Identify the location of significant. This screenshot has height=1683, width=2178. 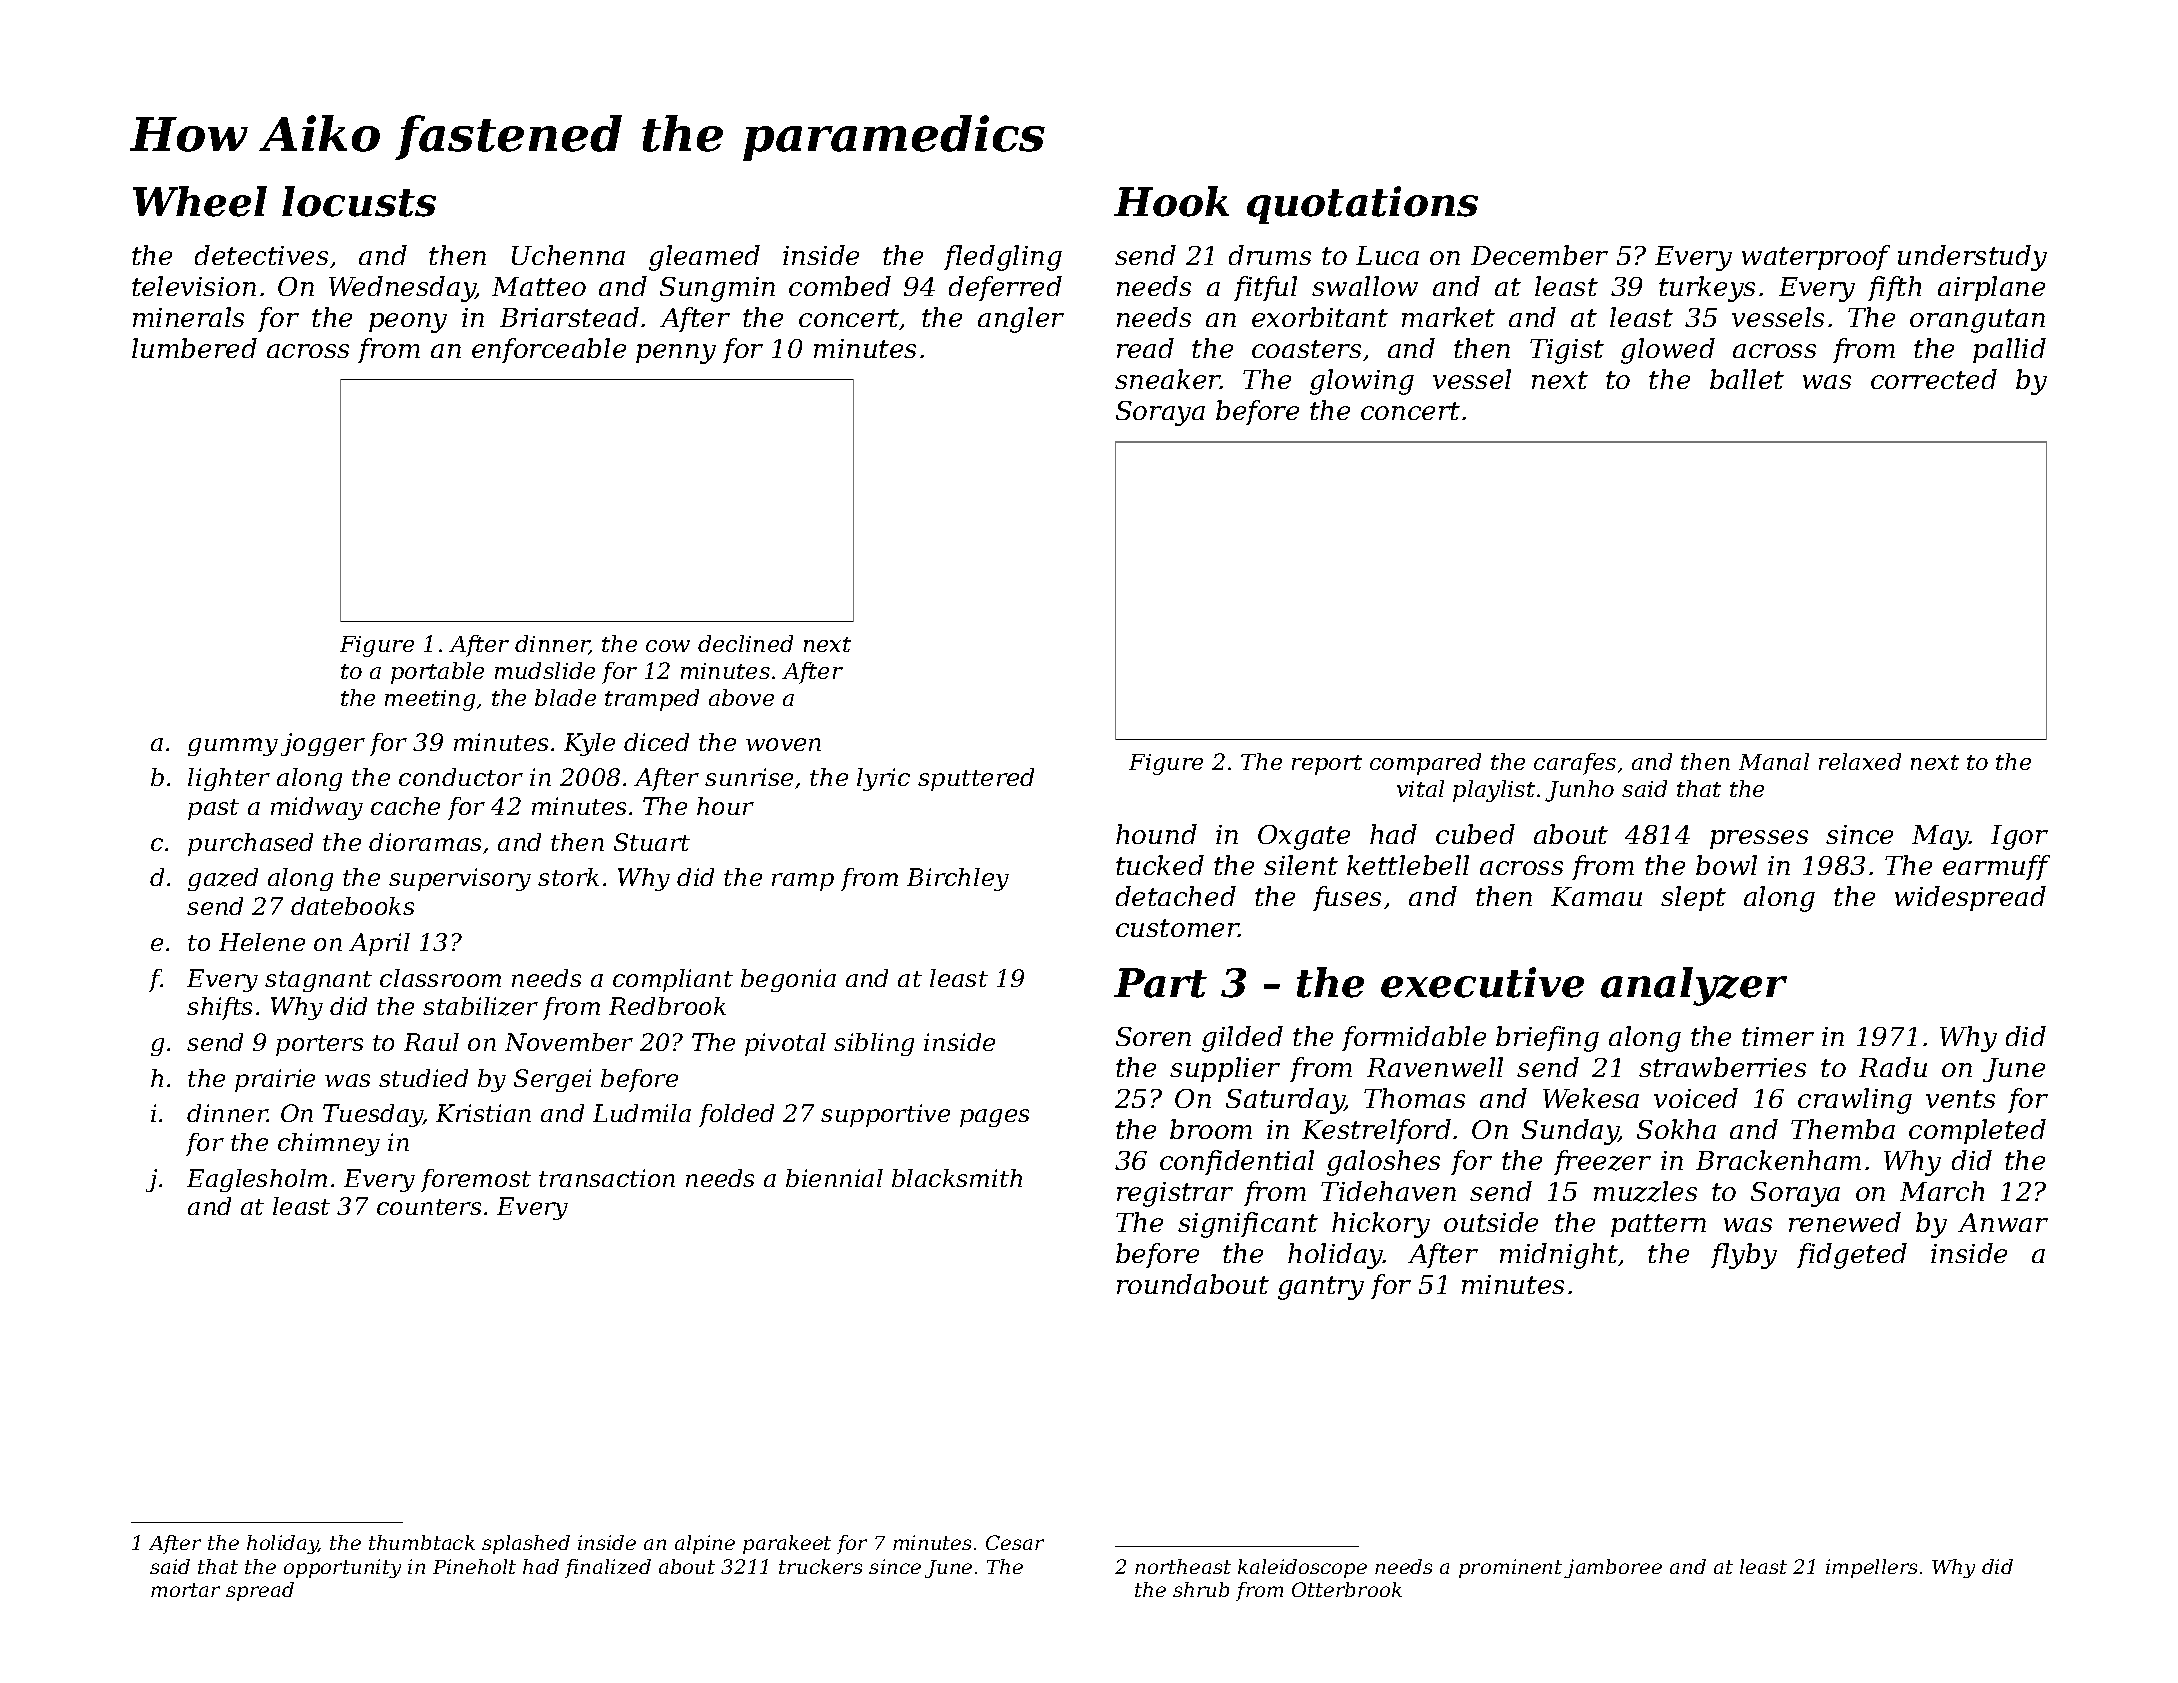
(1248, 1225).
